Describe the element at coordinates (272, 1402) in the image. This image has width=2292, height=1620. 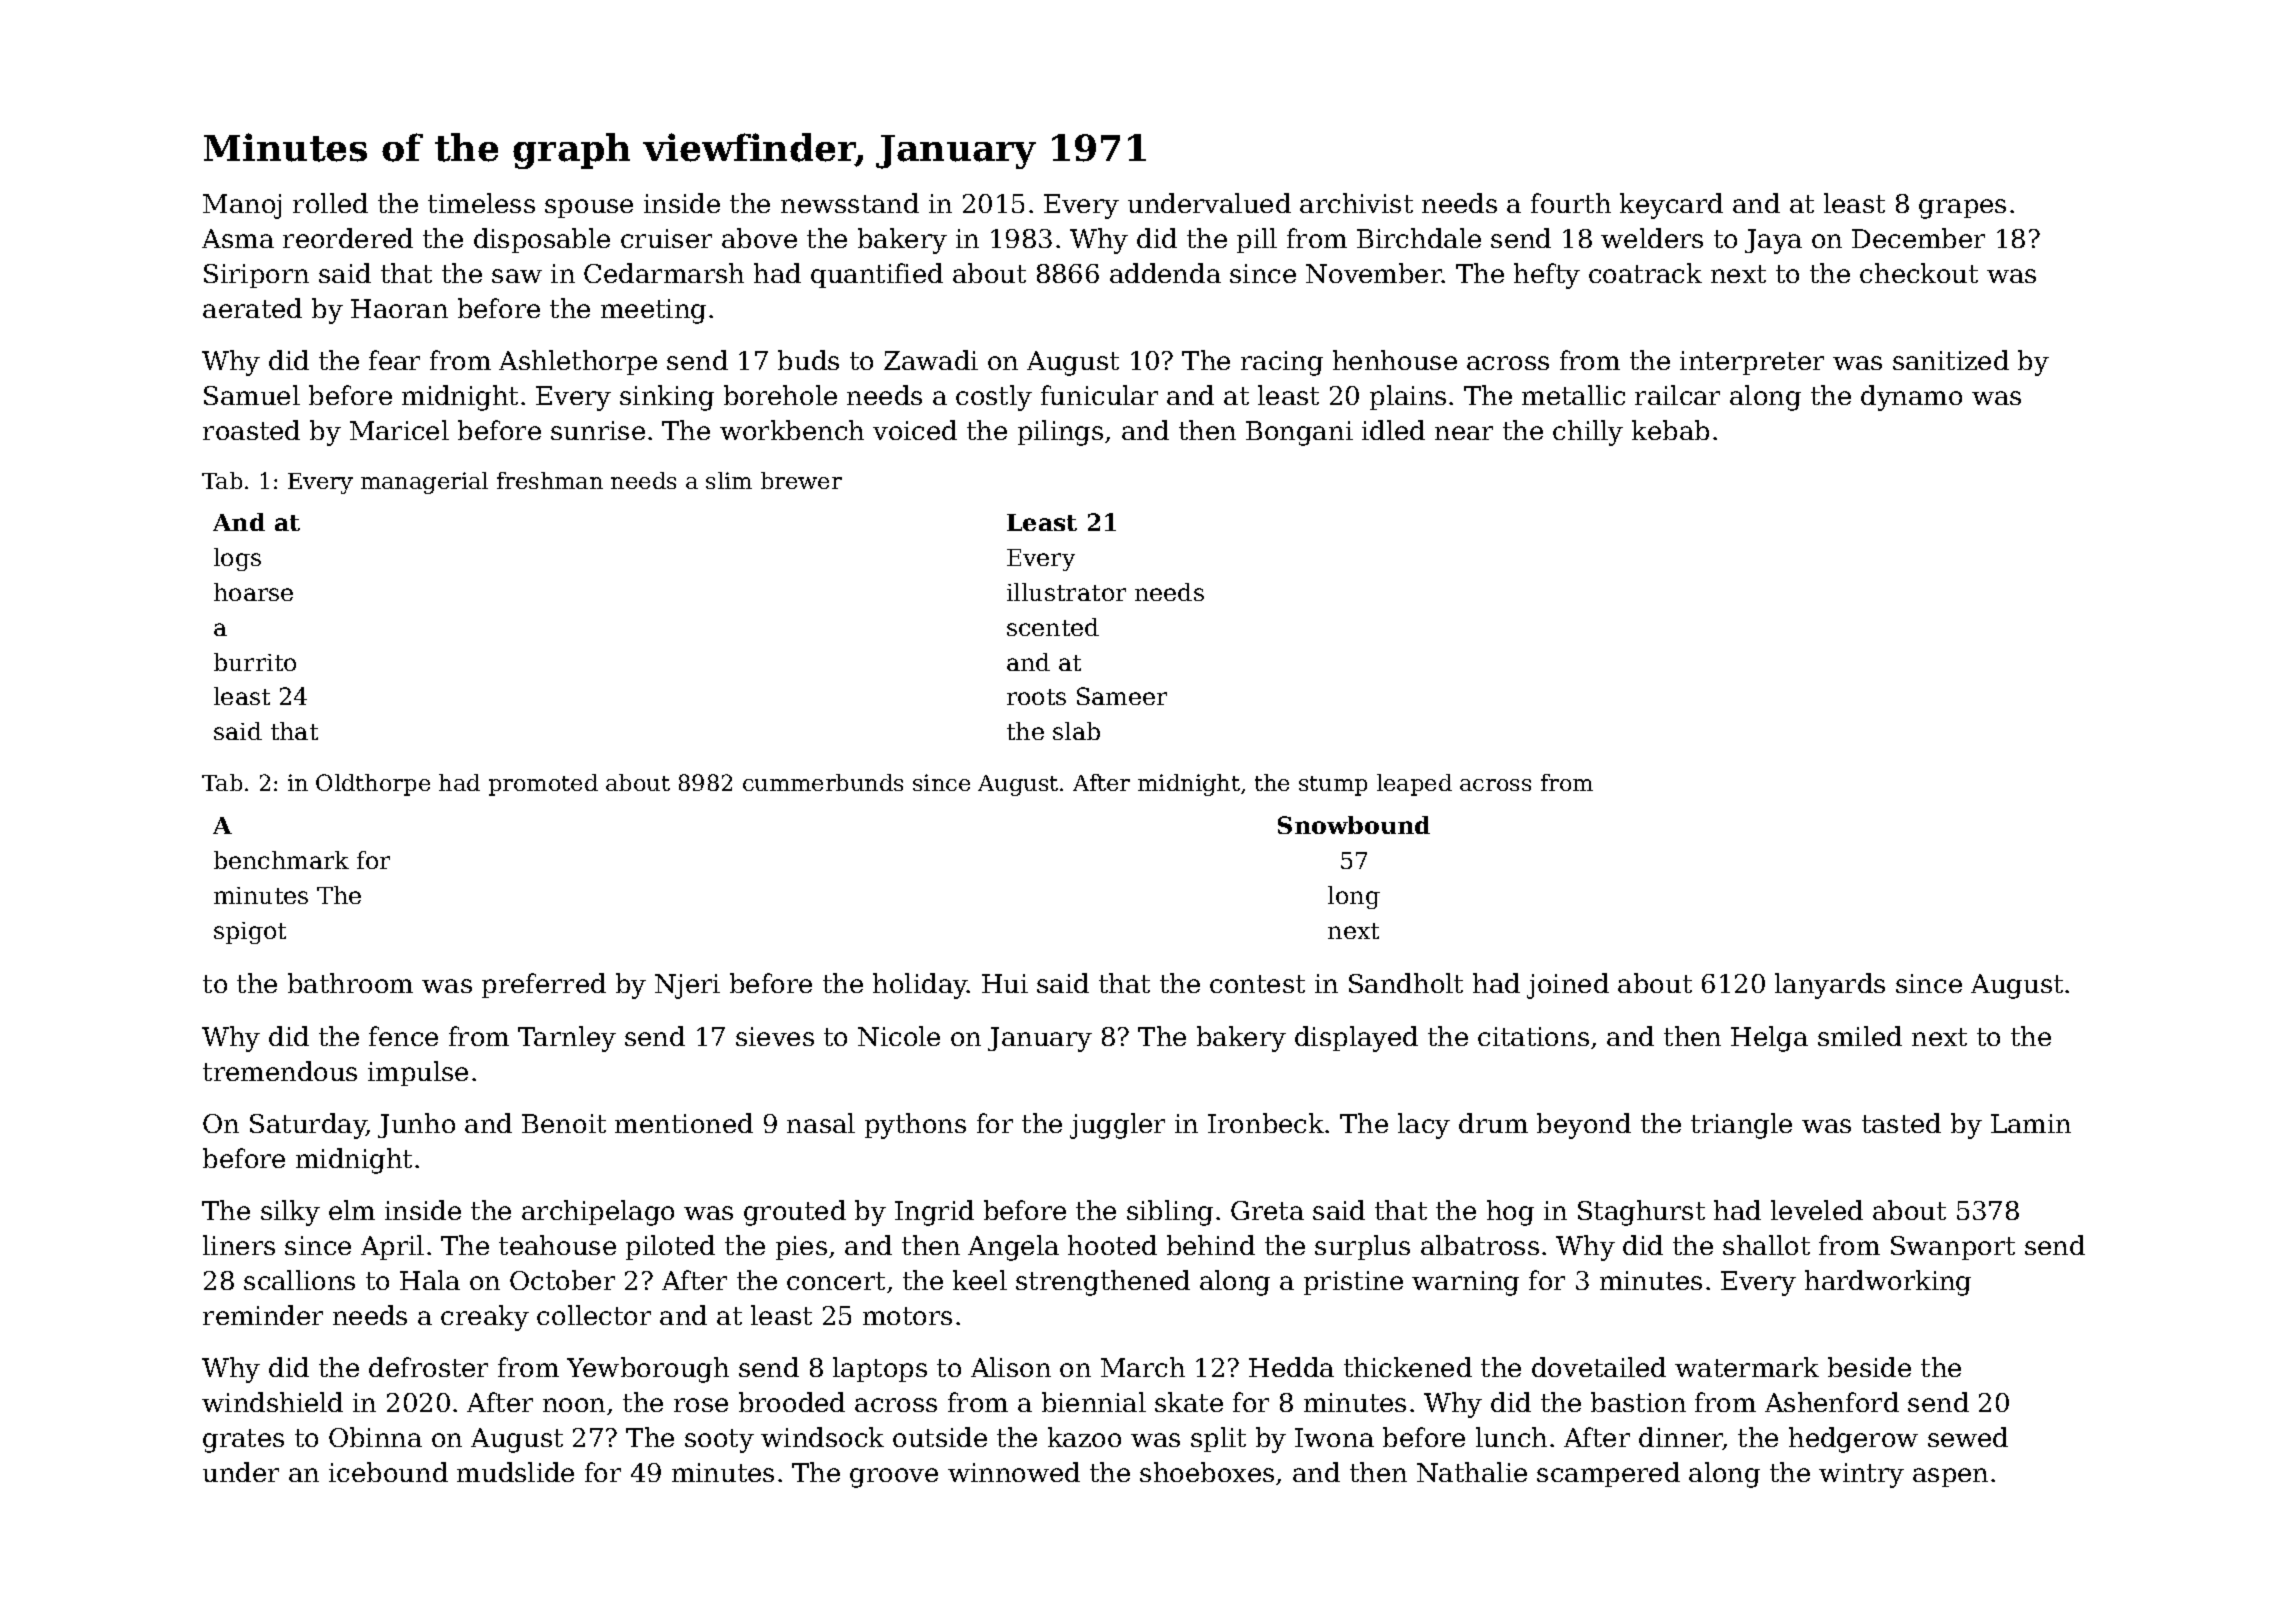
I see `windshield` at that location.
